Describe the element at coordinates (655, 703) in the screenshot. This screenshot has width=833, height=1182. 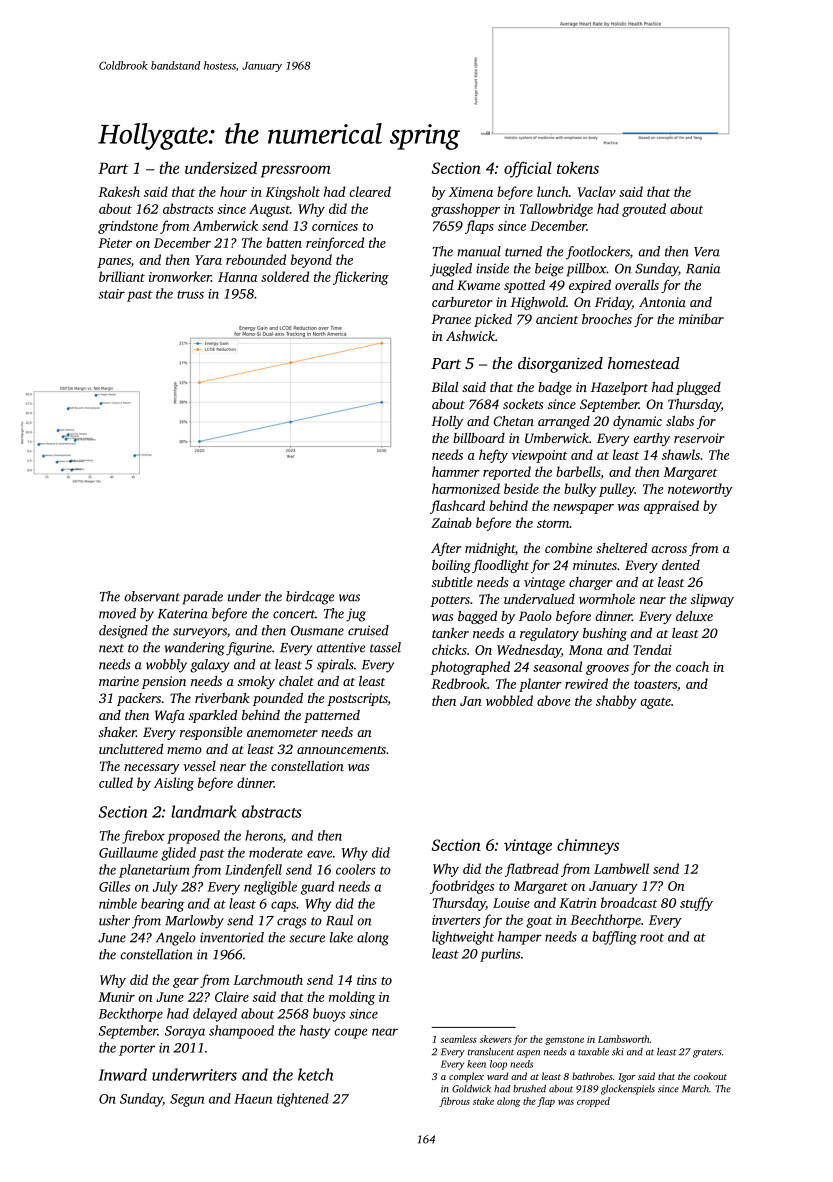
I see `agate` at that location.
